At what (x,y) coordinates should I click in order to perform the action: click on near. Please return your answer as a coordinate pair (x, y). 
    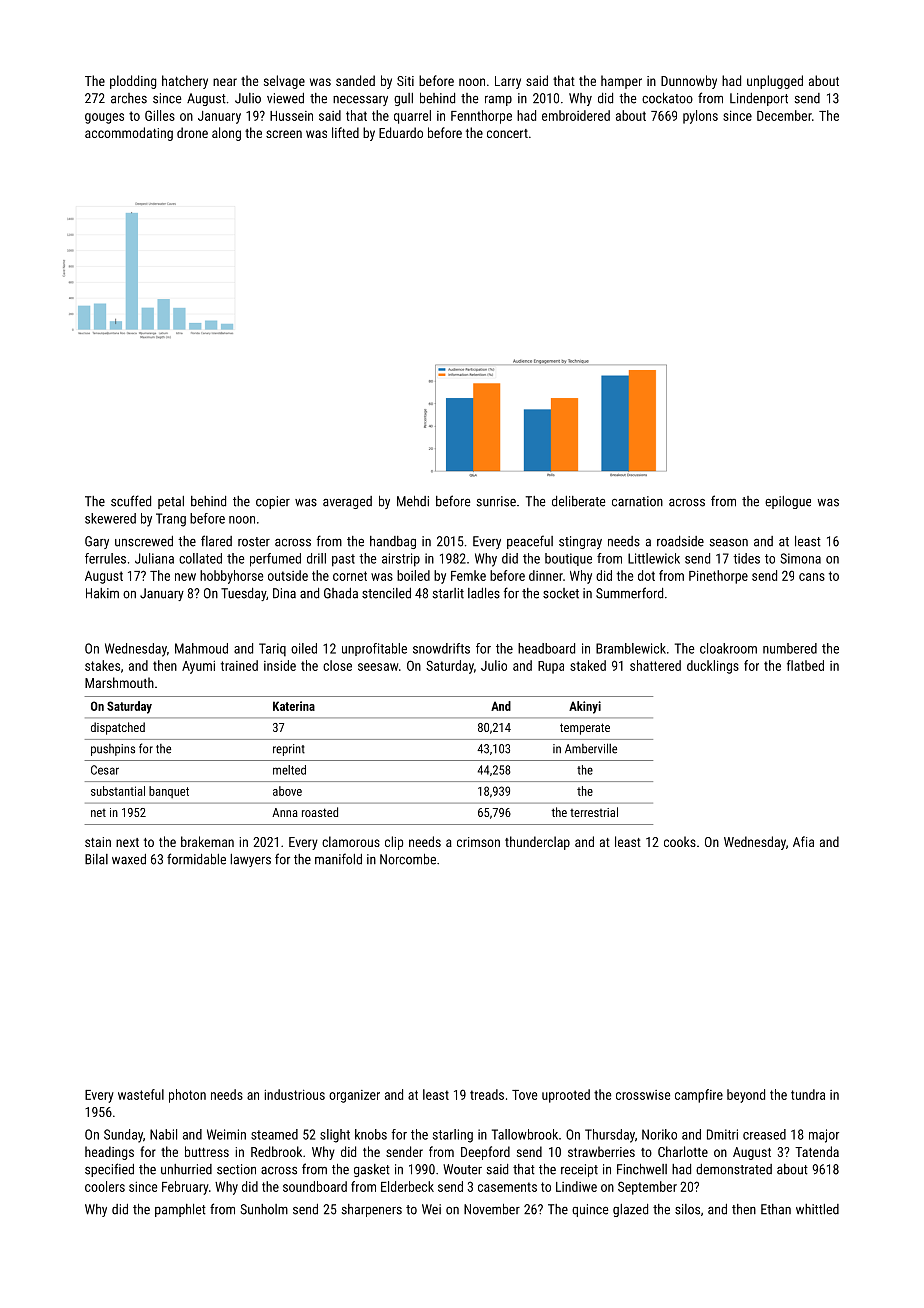
    Looking at the image, I should click on (225, 82).
